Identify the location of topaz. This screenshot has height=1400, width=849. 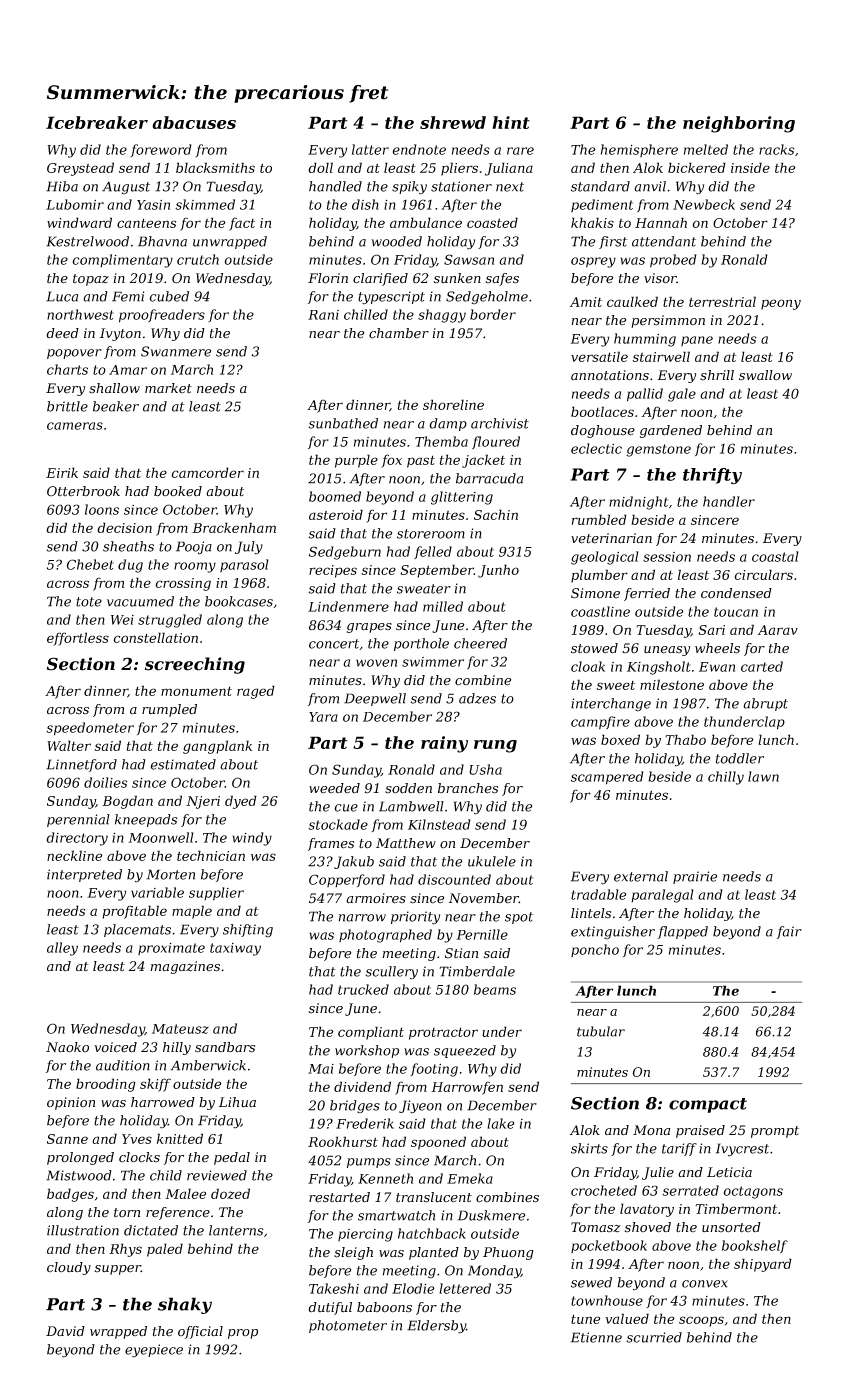
(91, 280).
